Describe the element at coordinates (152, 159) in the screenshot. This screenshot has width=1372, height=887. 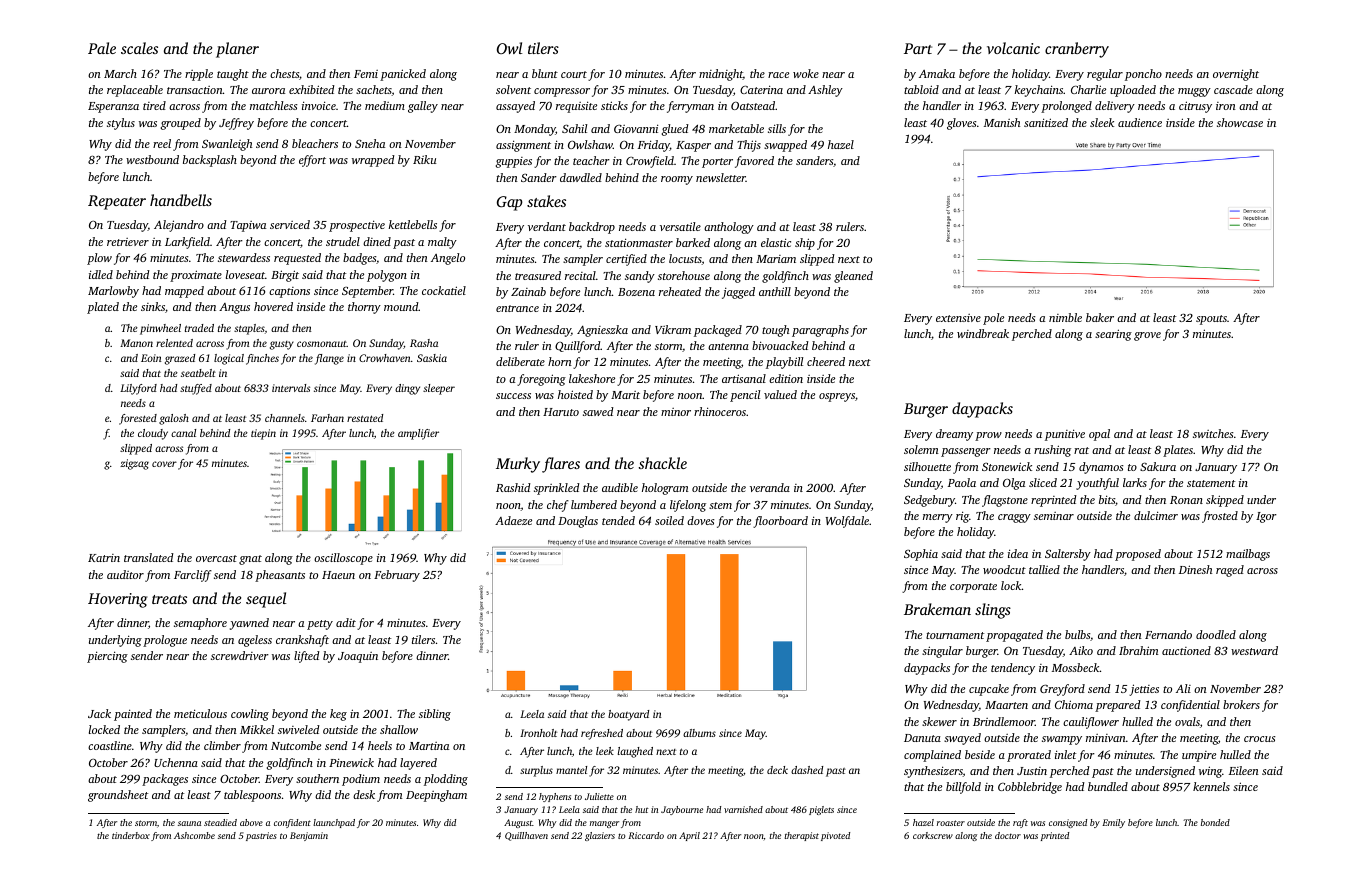
I see `westbound` at that location.
